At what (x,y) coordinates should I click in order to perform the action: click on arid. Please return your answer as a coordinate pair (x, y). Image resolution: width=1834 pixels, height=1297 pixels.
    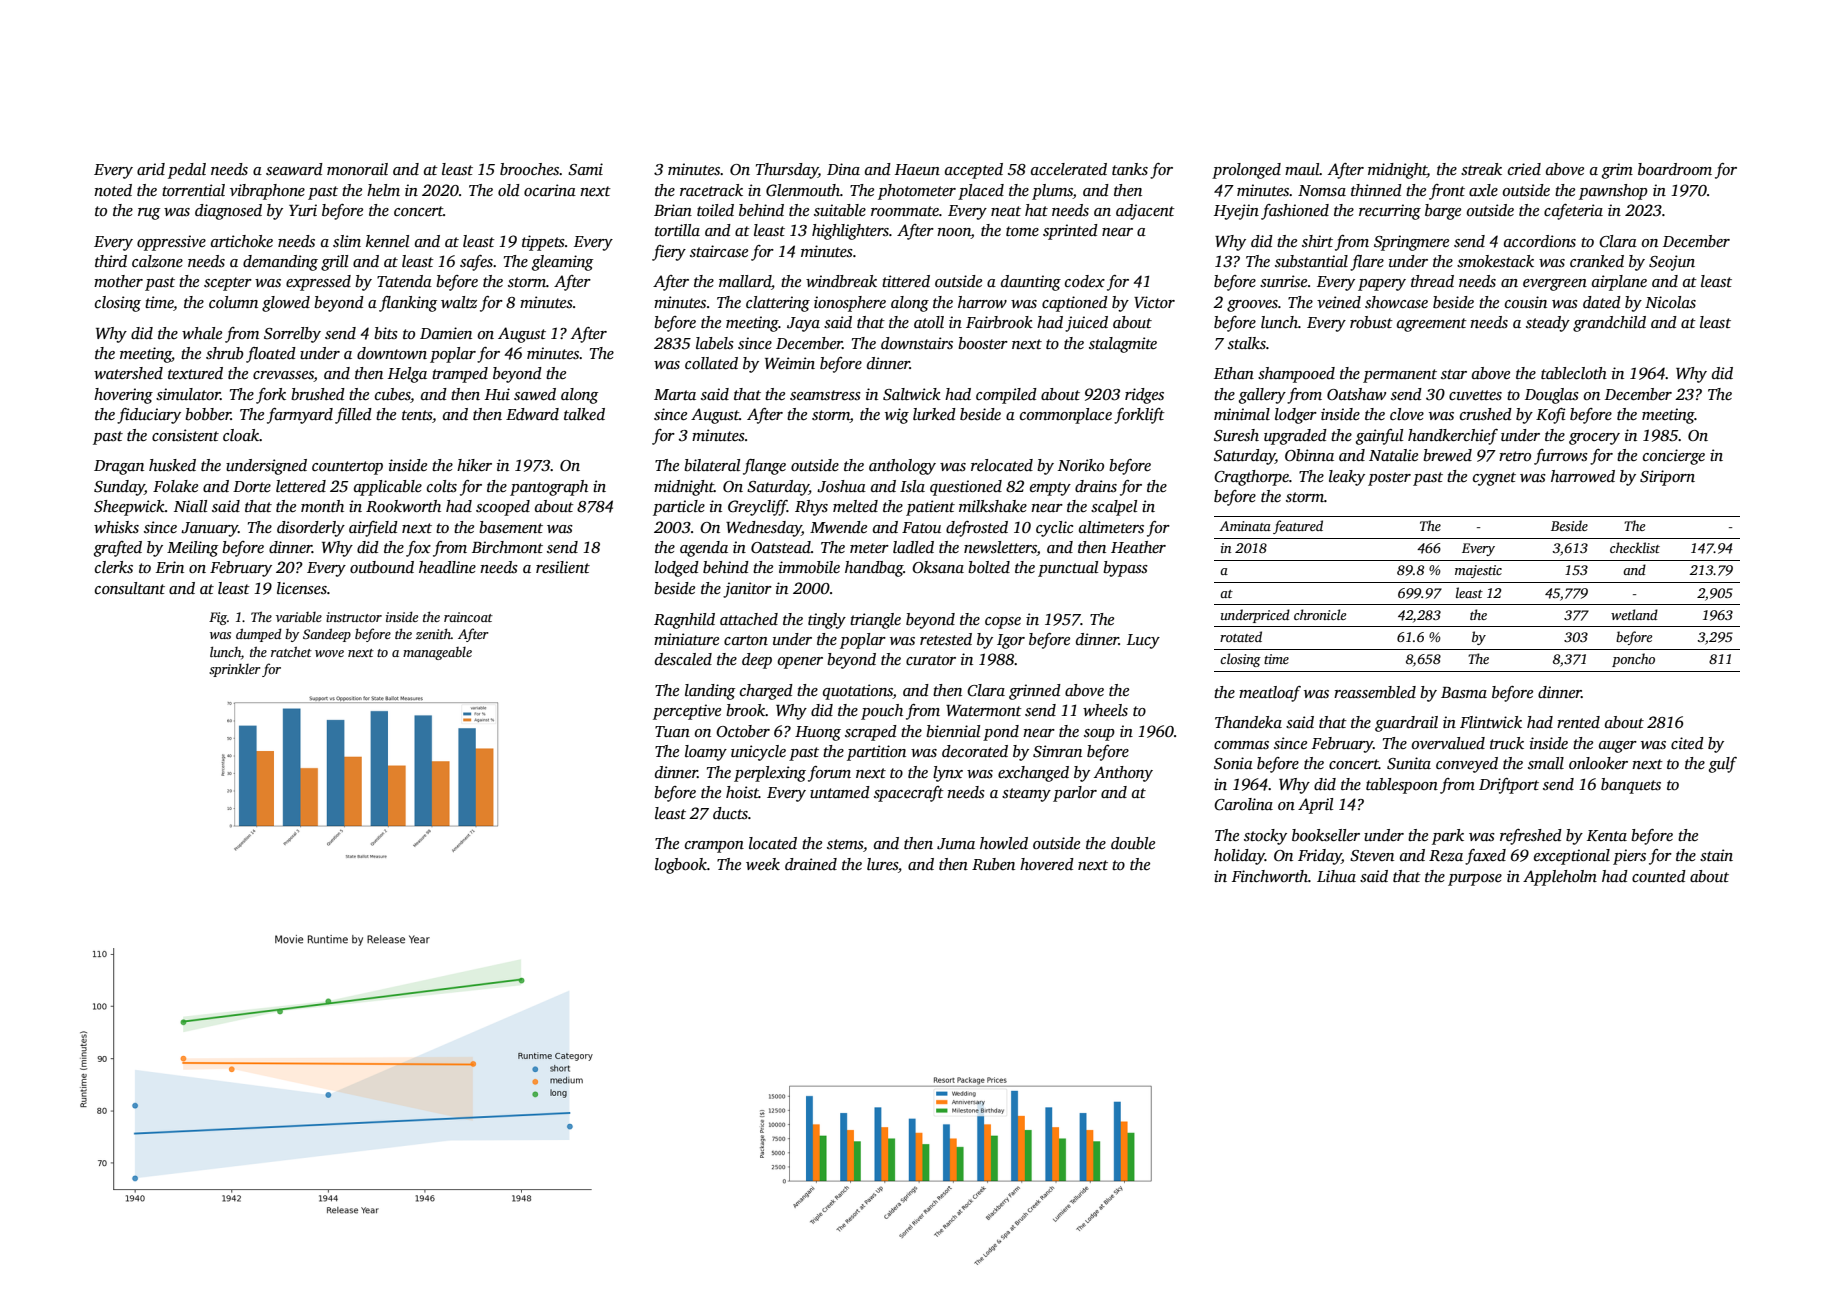
    Looking at the image, I should click on (151, 169).
